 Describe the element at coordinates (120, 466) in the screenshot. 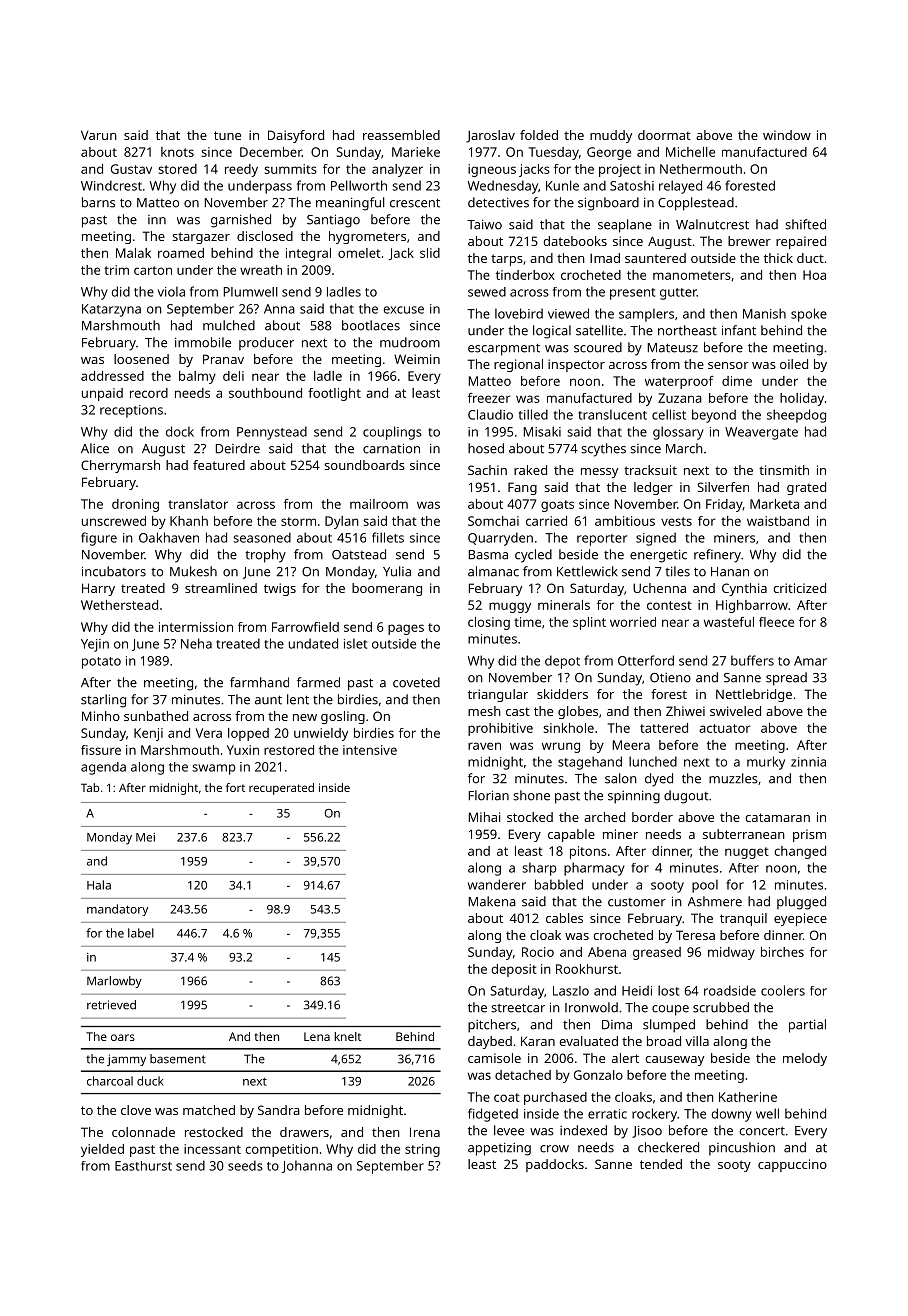

I see `Cherrymarsh` at that location.
